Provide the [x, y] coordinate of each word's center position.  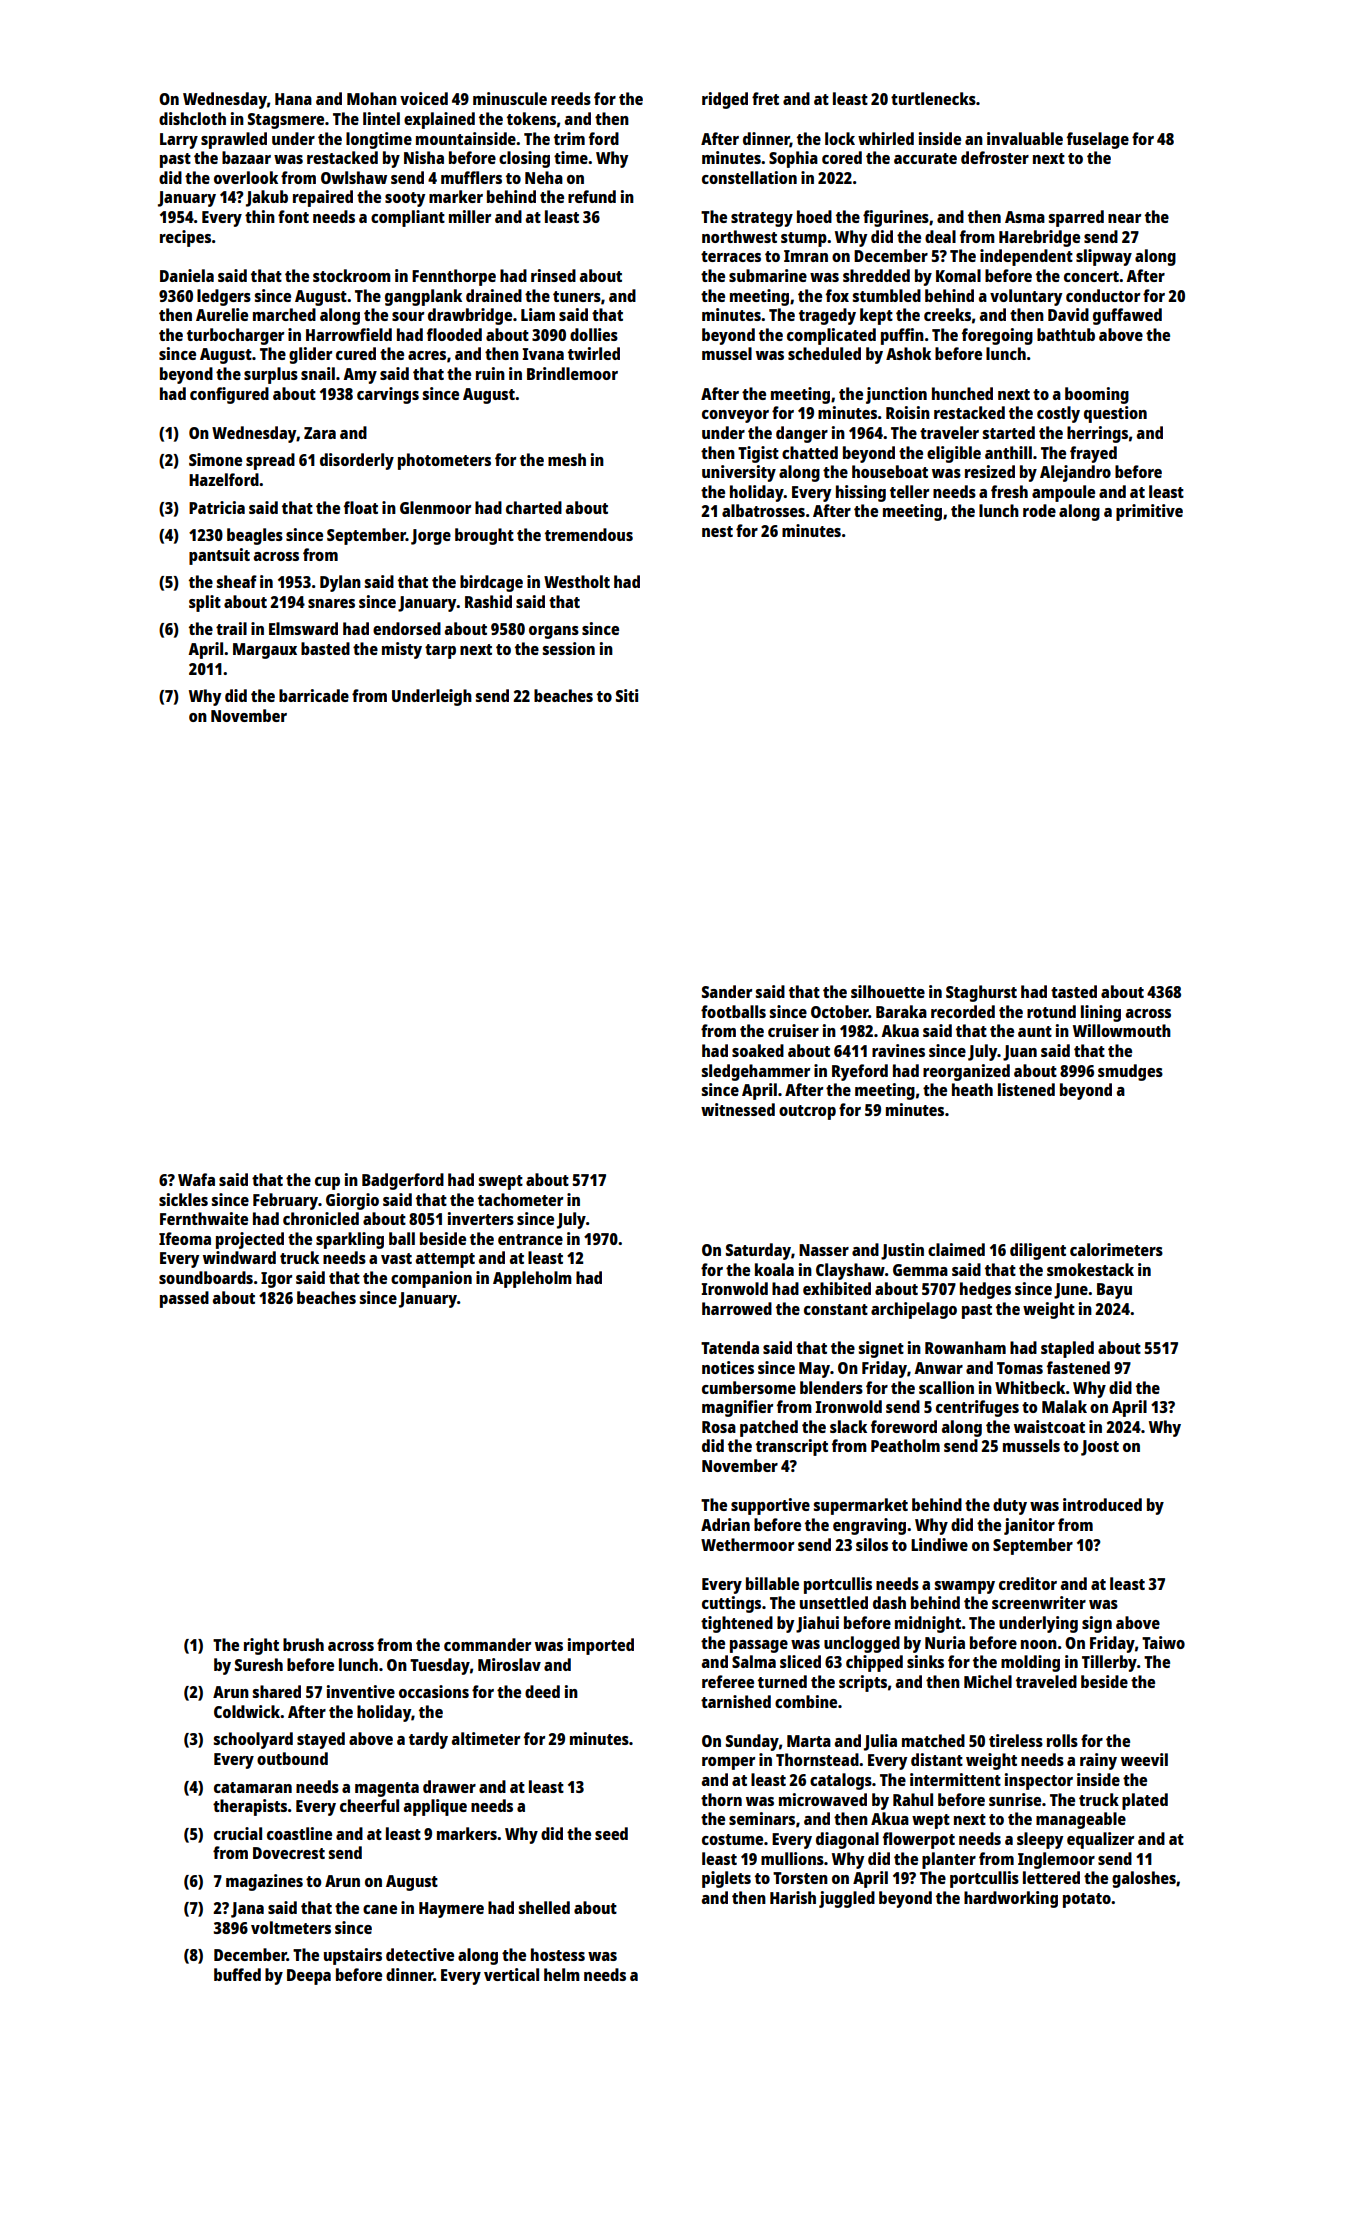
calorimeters [1116, 1249]
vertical [511, 1974]
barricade [314, 695]
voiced [424, 98]
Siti [627, 695]
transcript [792, 1447]
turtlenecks [933, 98]
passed [184, 1299]
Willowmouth [1122, 1030]
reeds [571, 98]
